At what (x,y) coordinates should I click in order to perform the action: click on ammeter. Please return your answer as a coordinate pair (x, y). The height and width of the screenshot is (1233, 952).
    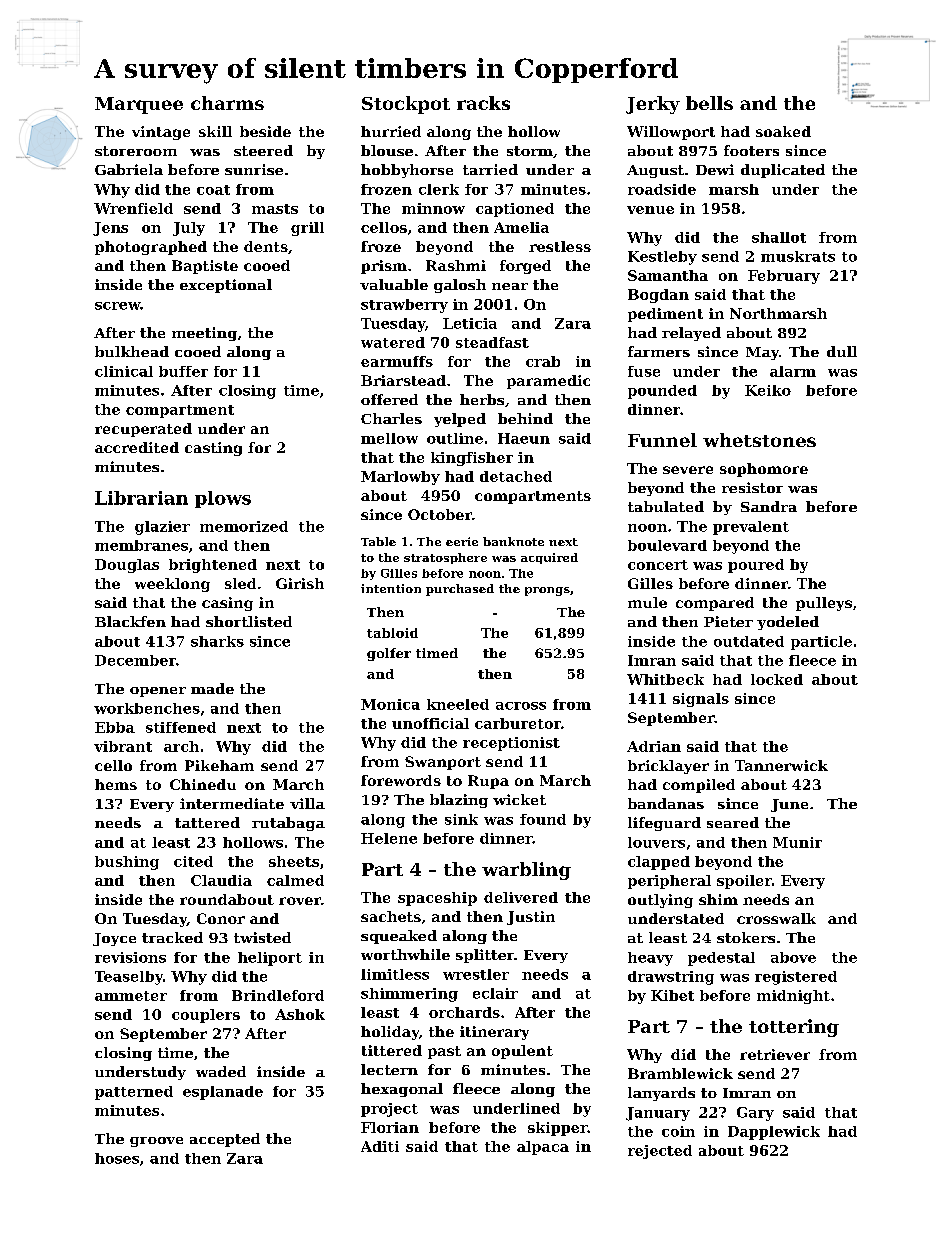
    Looking at the image, I should click on (131, 996).
